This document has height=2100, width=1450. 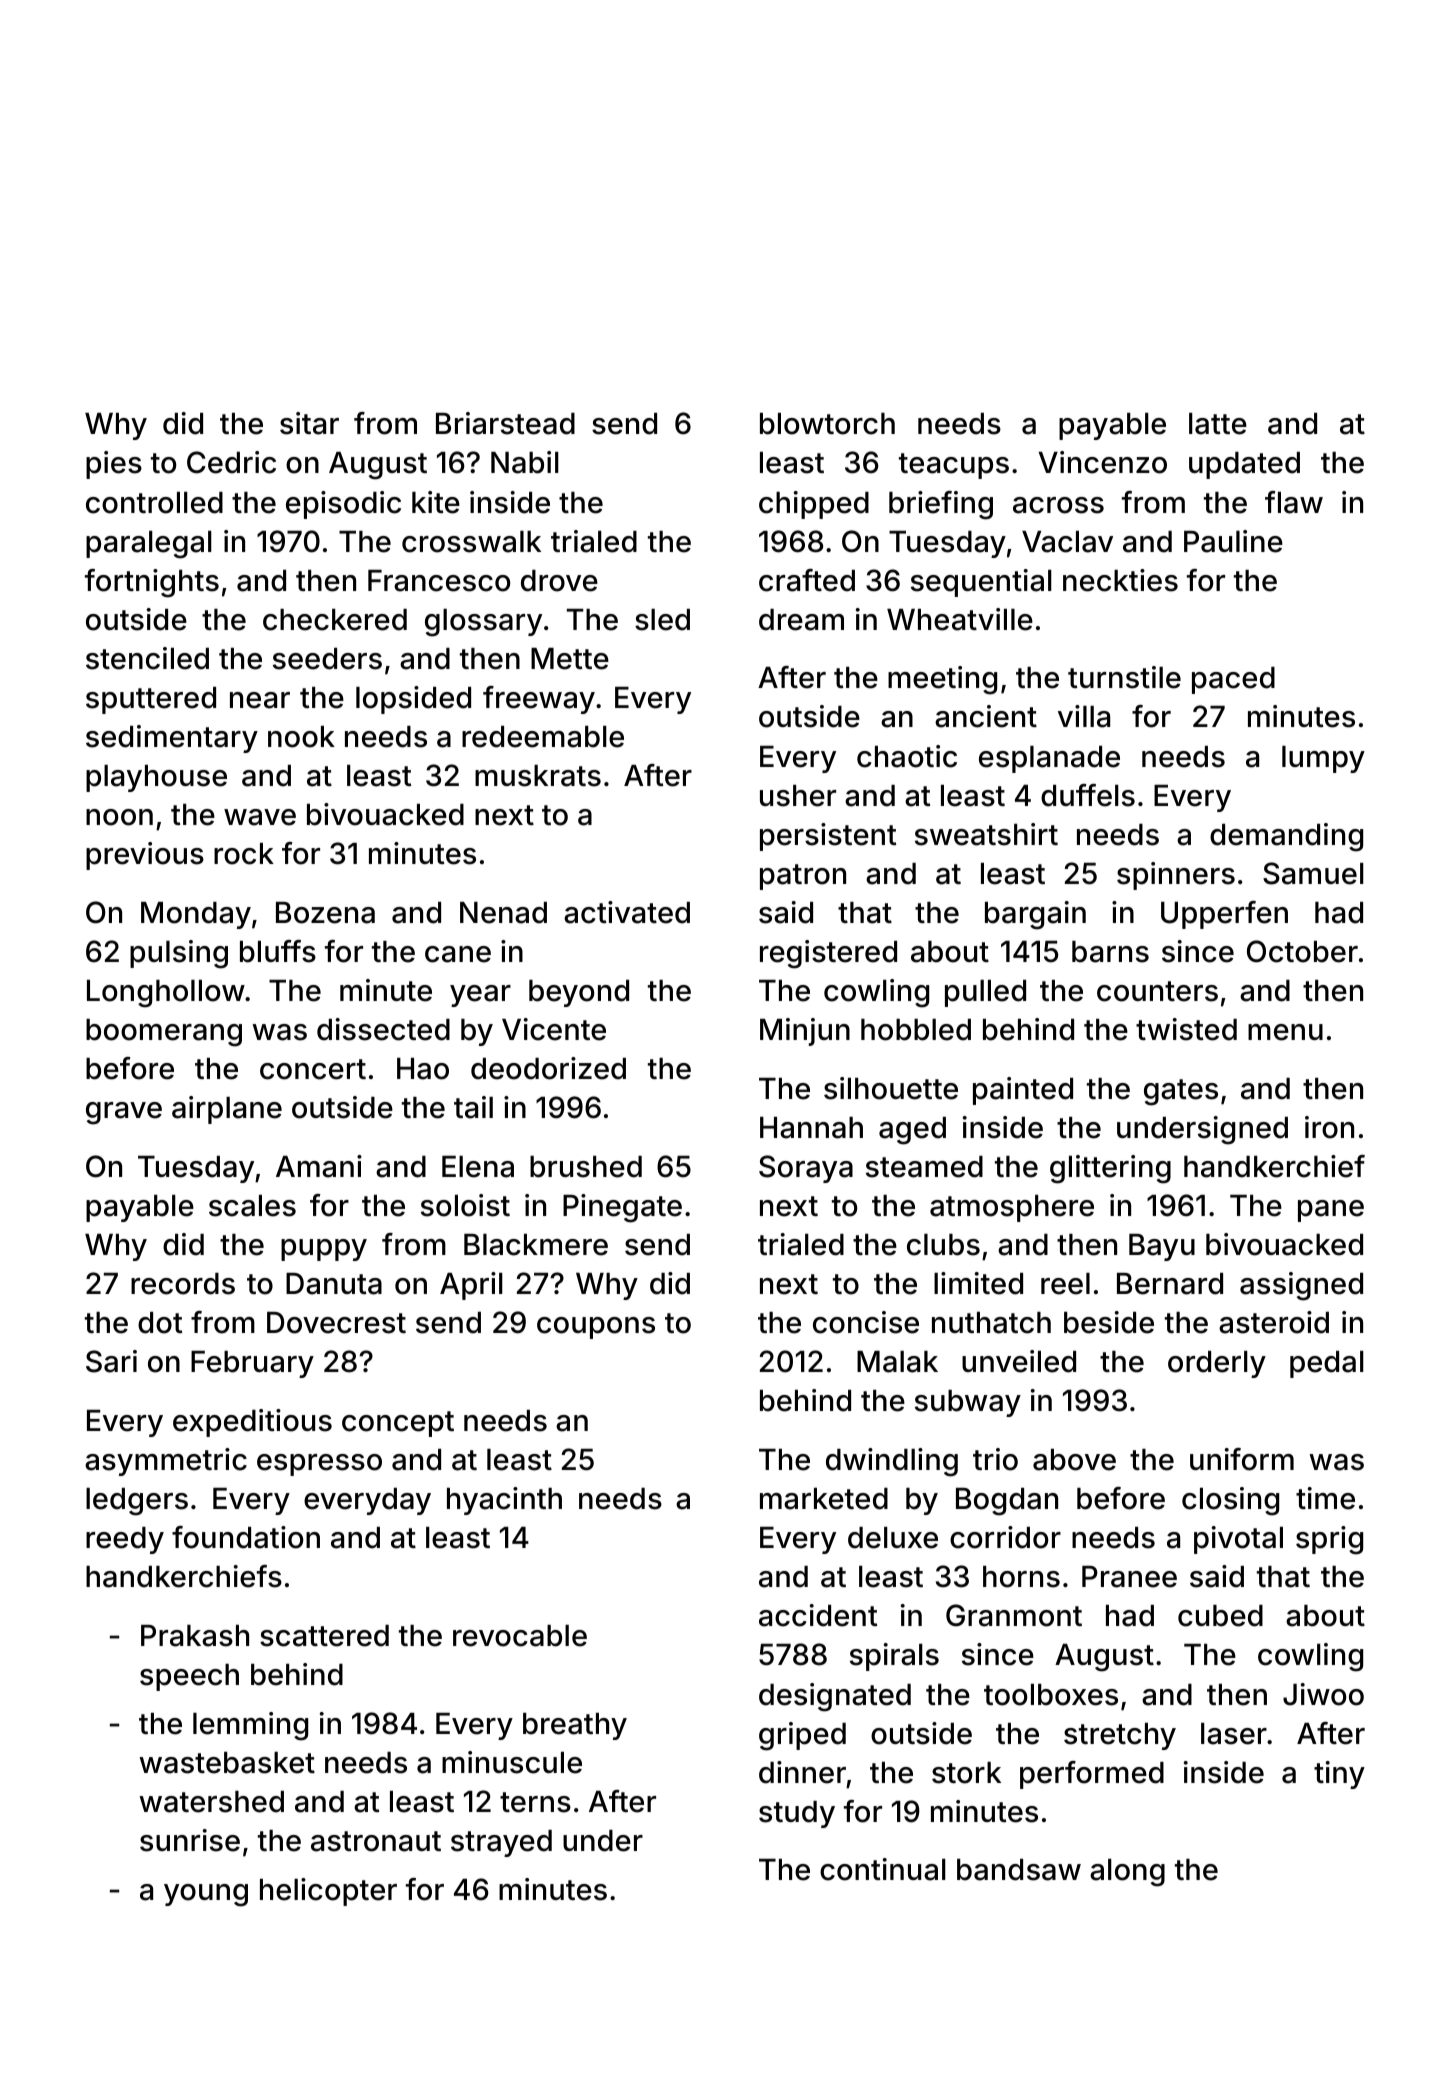 I want to click on Pranee, so click(x=1129, y=1577).
